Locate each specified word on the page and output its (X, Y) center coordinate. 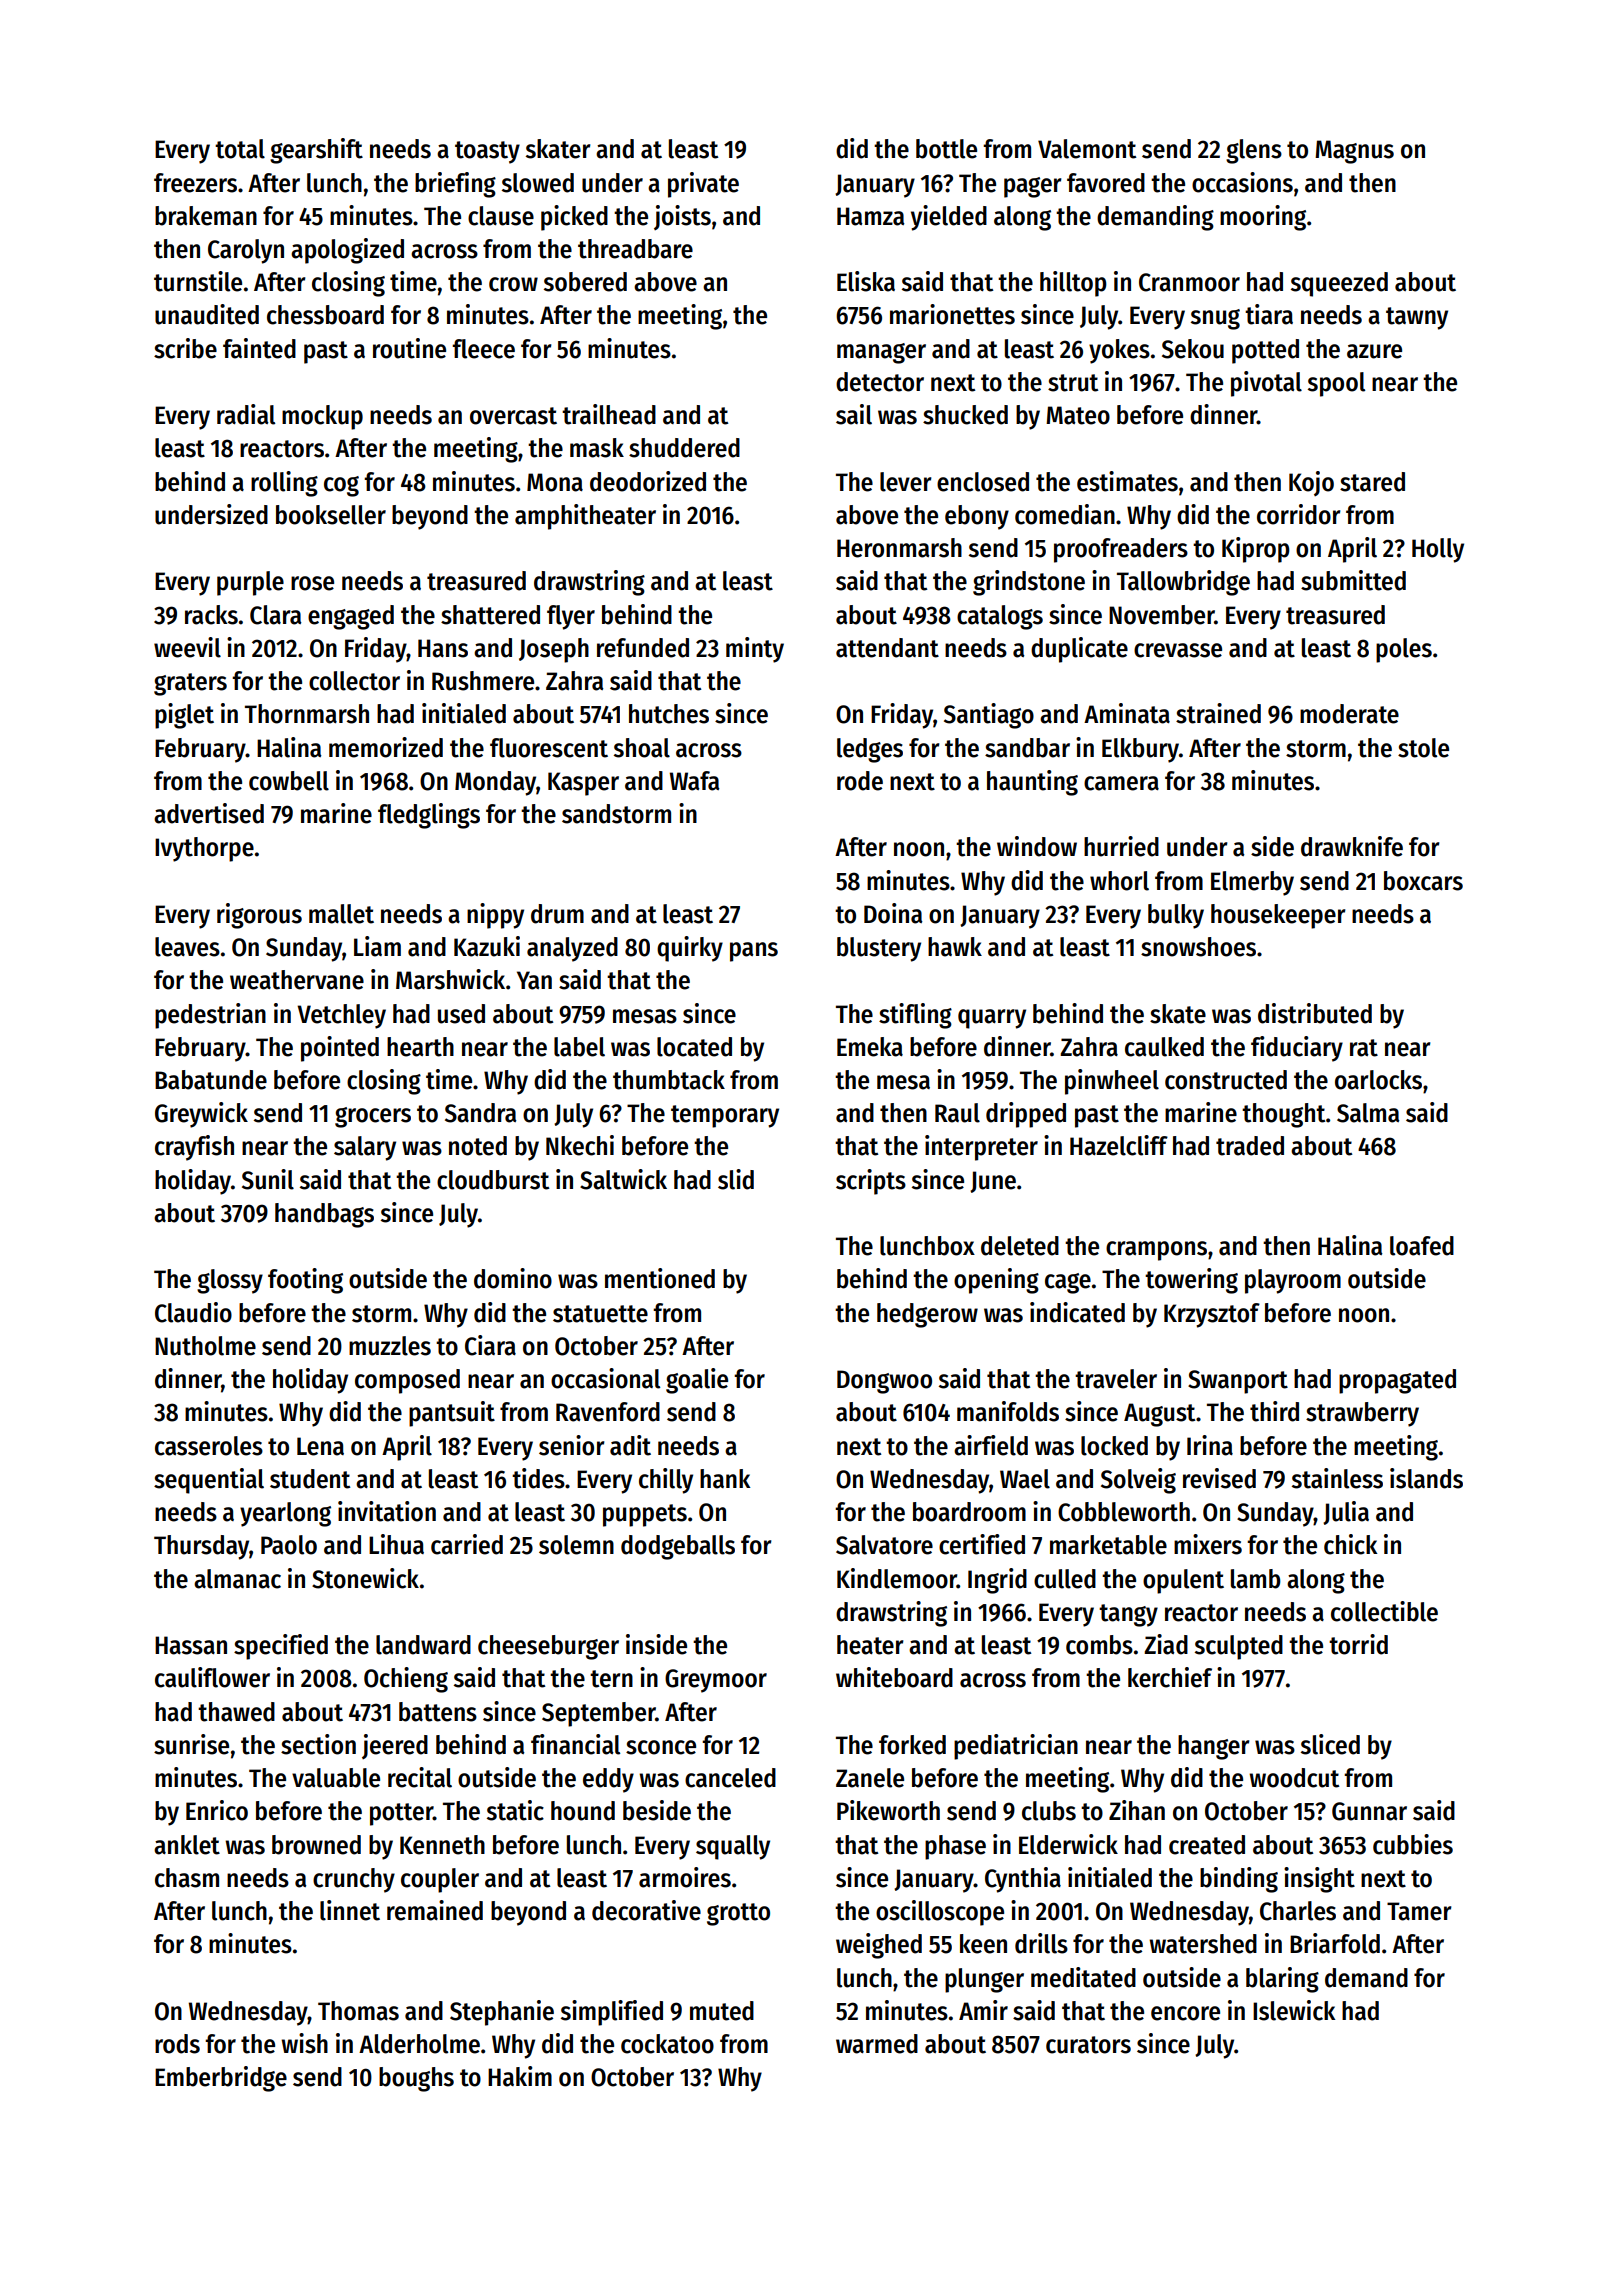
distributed (1315, 1013)
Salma (1368, 1113)
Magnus (1354, 152)
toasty (487, 152)
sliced (1330, 1744)
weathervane (297, 980)
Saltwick (623, 1179)
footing (305, 1281)
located (694, 1047)
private (703, 185)
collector (354, 681)
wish (304, 2043)
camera (1121, 783)
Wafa (694, 781)
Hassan (191, 1645)
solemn (576, 1545)
